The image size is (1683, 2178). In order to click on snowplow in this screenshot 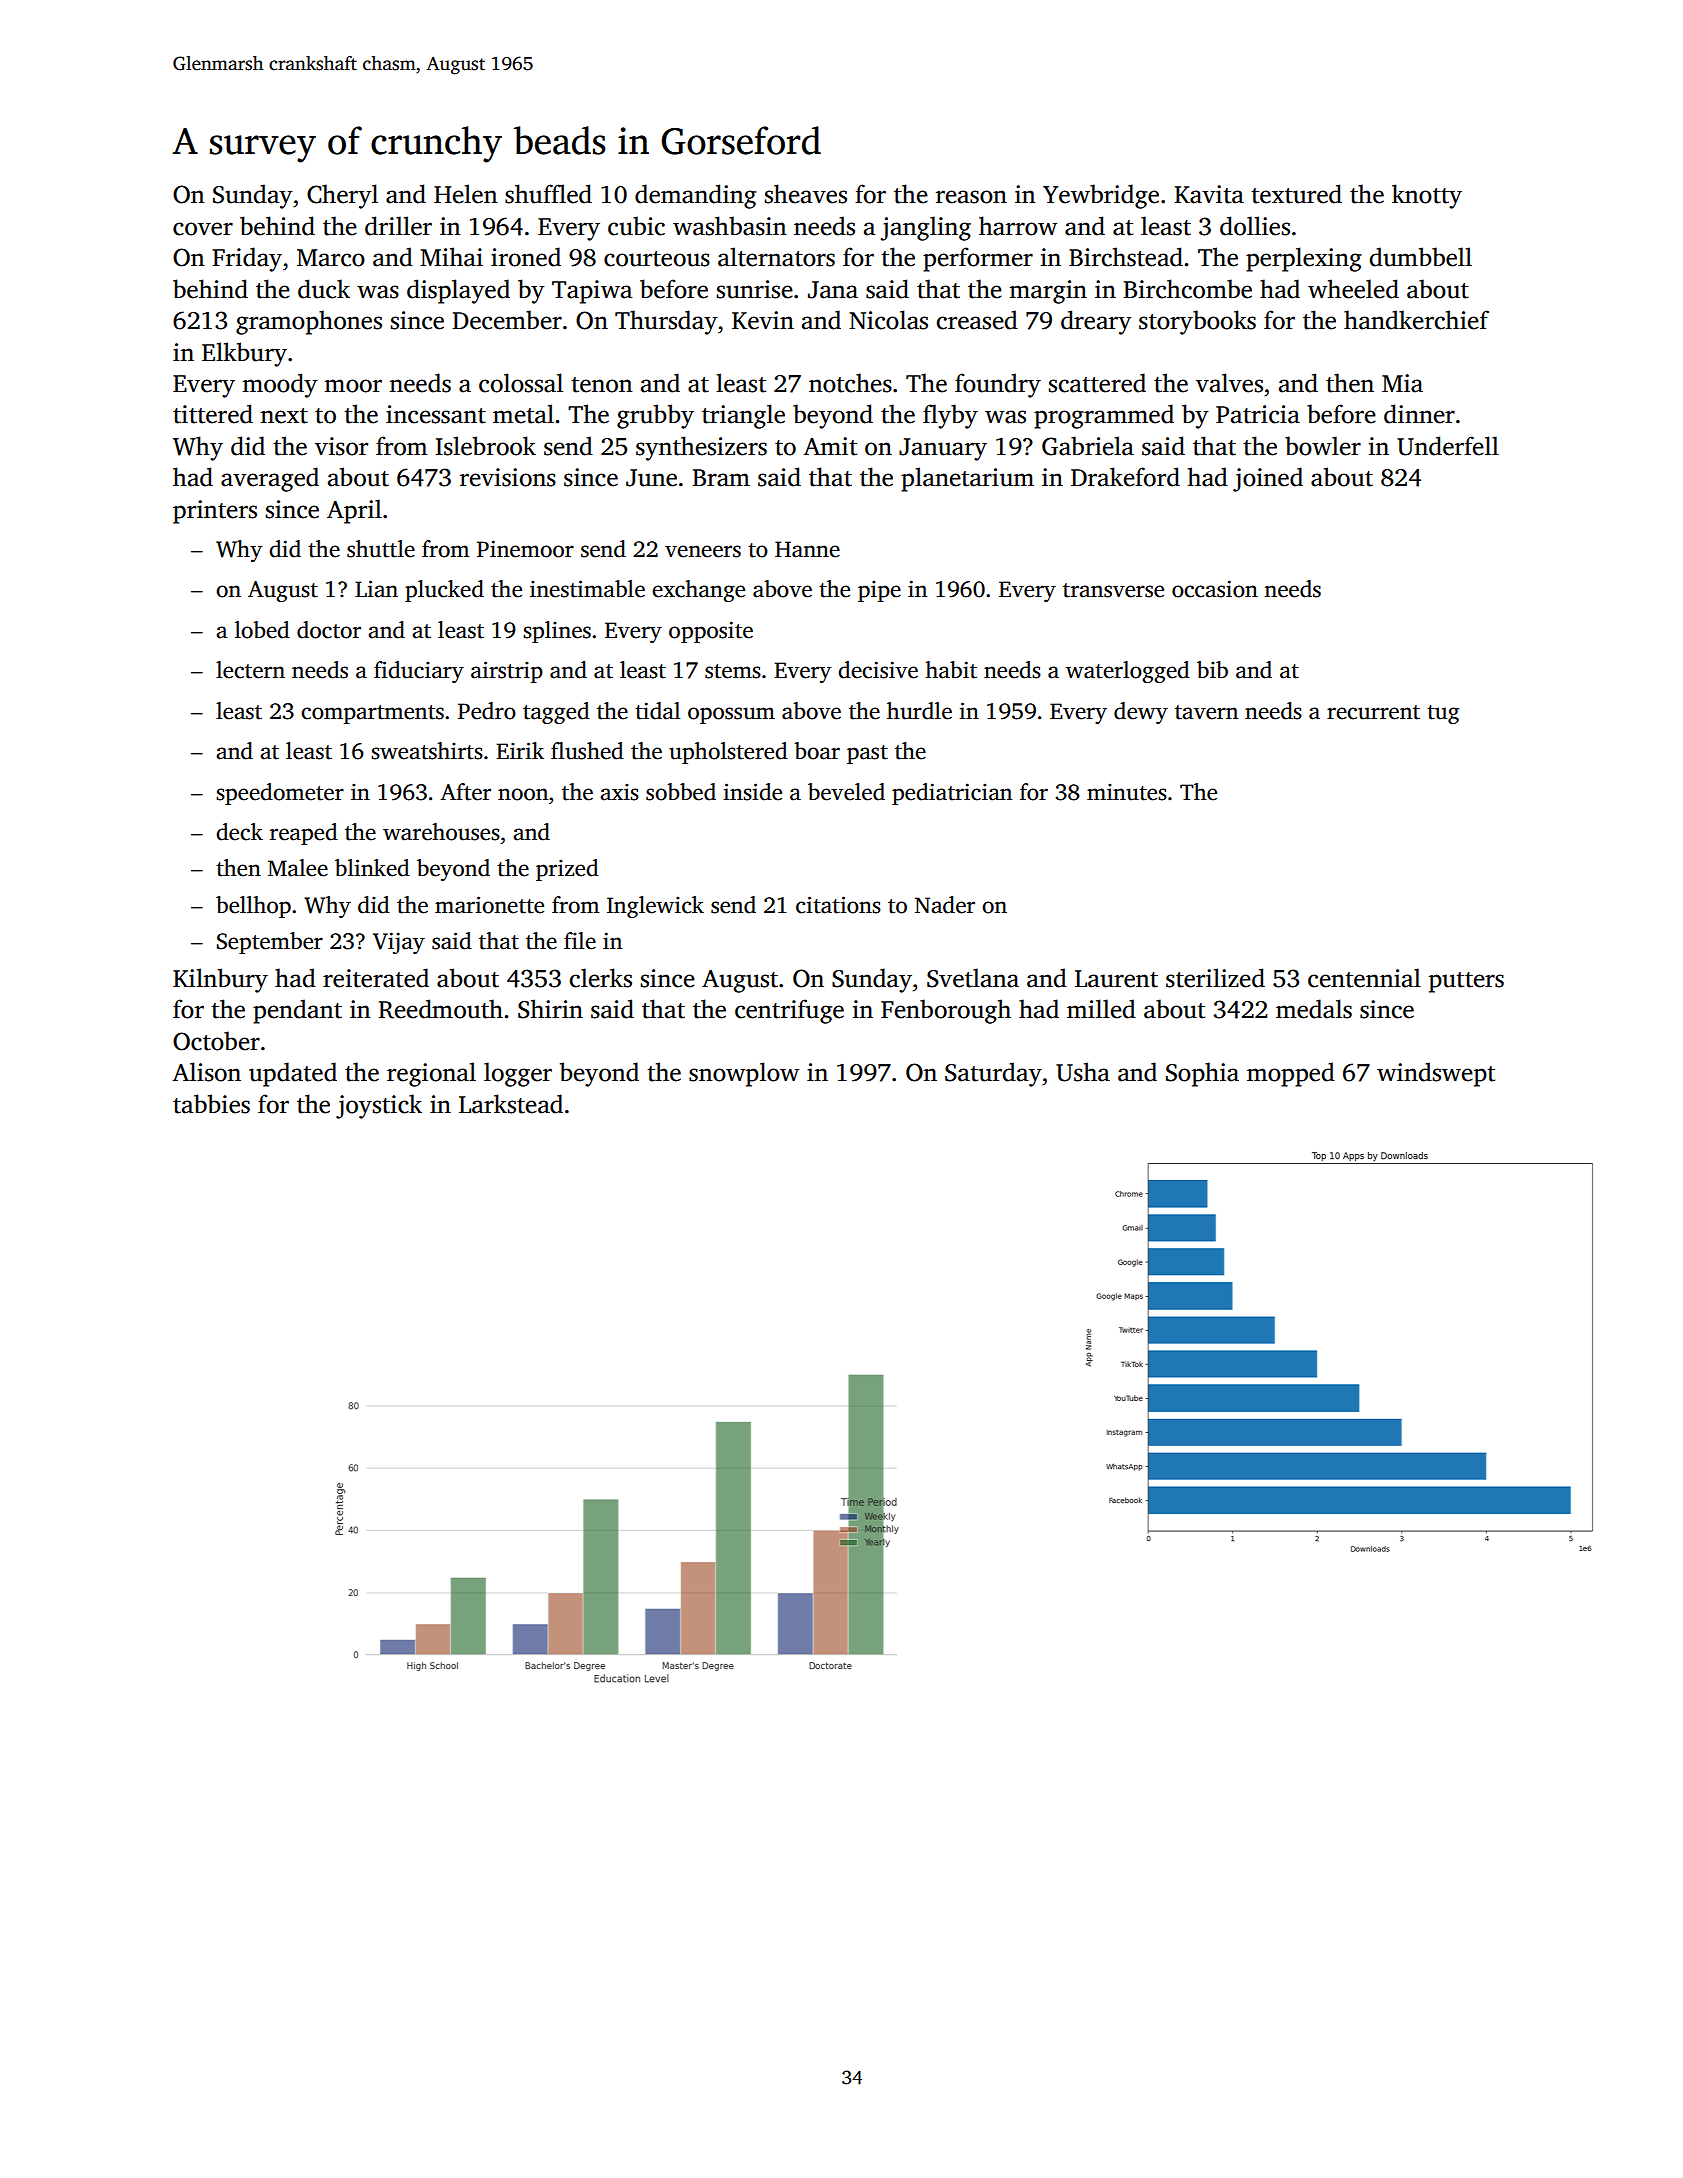, I will do `click(744, 1074)`.
